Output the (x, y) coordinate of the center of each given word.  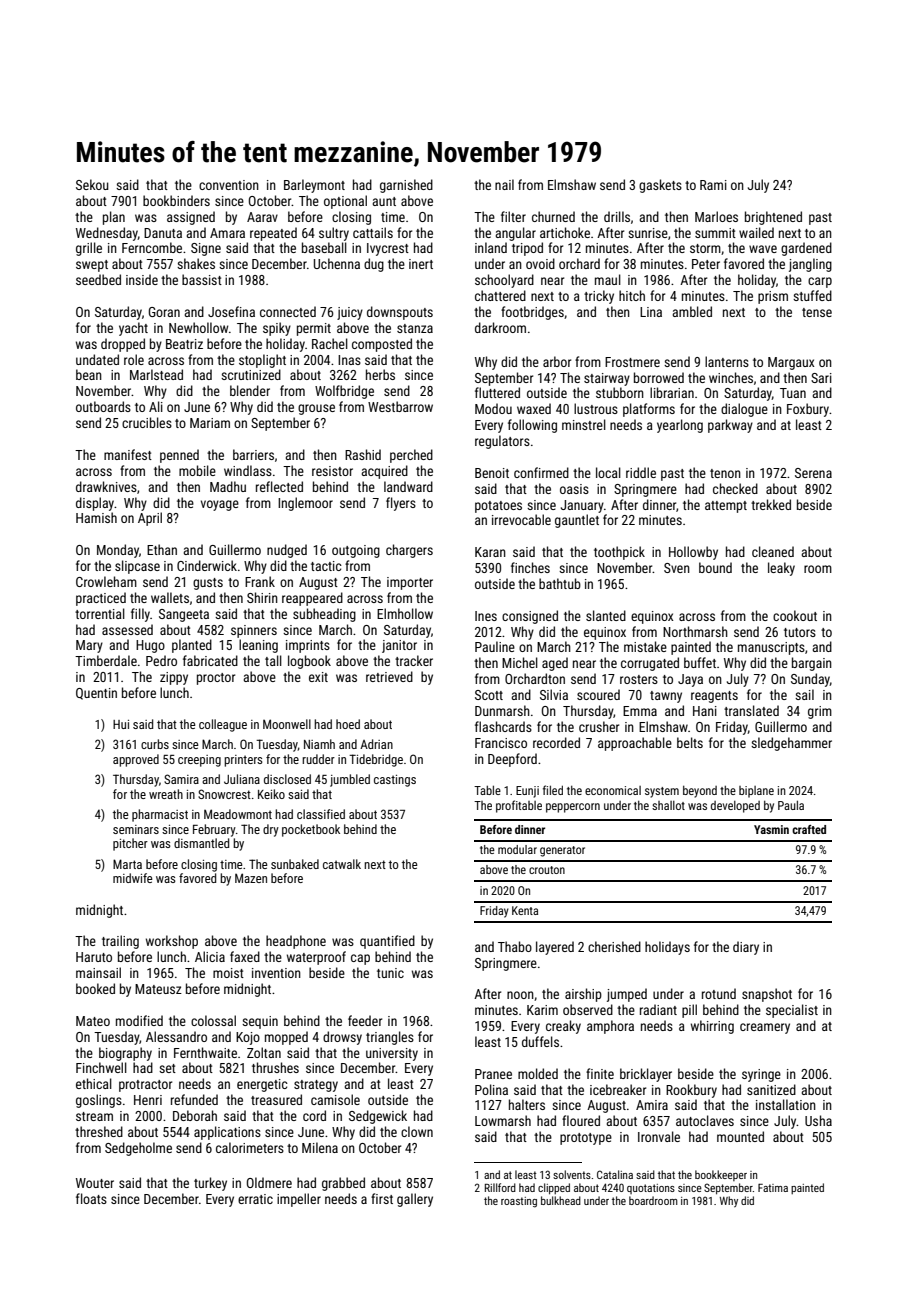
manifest (128, 454)
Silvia (554, 694)
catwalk (342, 864)
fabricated (210, 660)
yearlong (680, 426)
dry (271, 830)
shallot (668, 805)
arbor (557, 361)
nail (504, 184)
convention (229, 185)
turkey (210, 1184)
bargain (812, 664)
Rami (713, 185)
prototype (586, 1139)
